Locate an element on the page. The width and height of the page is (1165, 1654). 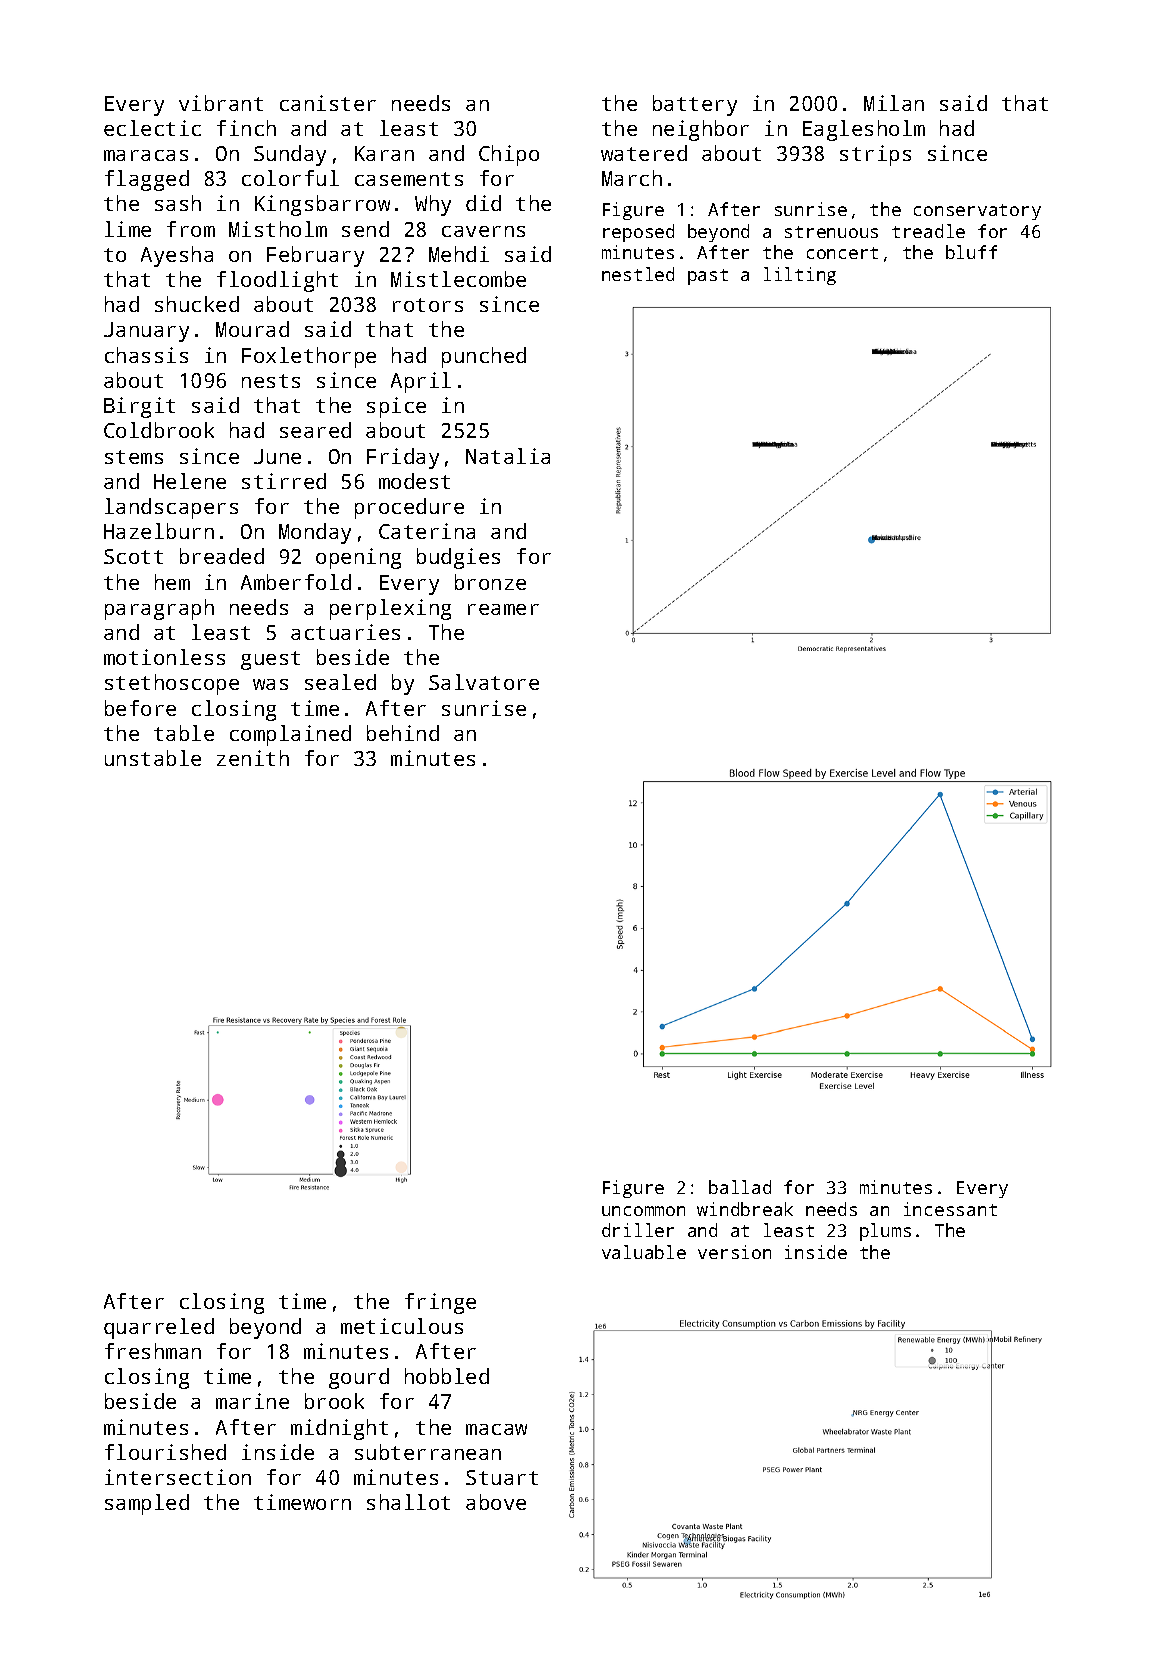
incessant is located at coordinates (950, 1209).
